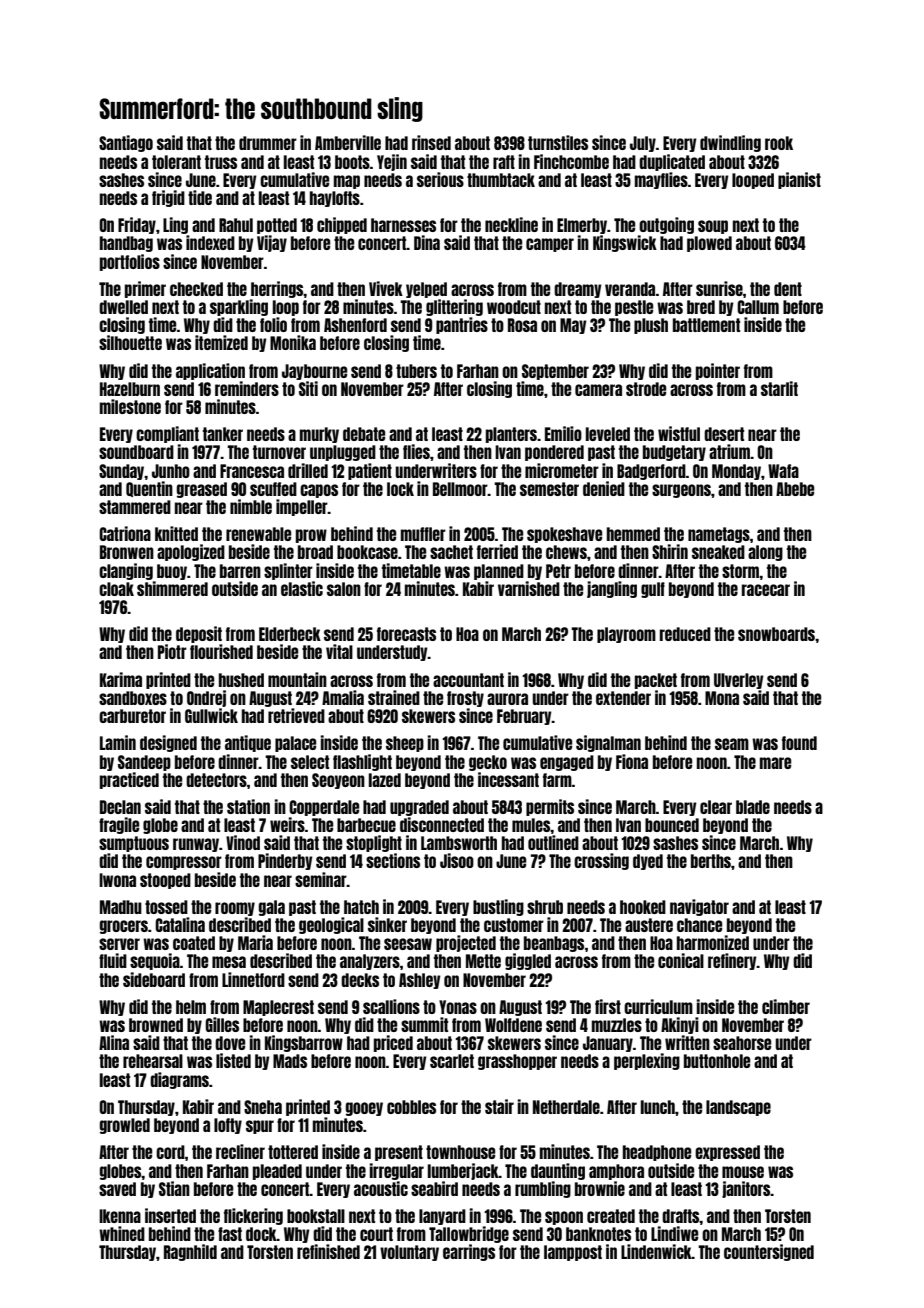  I want to click on growled, so click(125, 1126).
